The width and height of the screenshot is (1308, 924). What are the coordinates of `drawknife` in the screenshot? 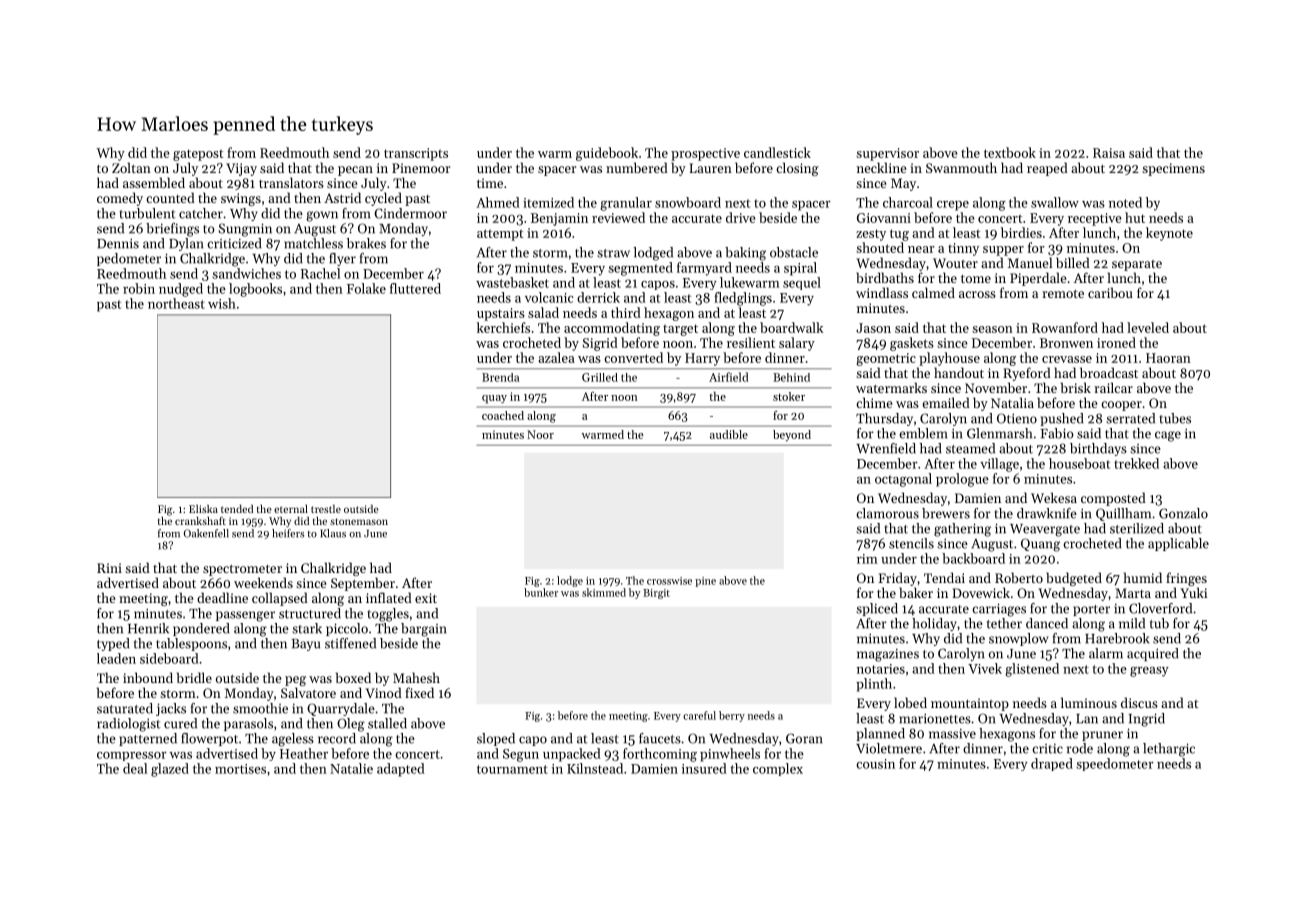 It's located at (1047, 513).
